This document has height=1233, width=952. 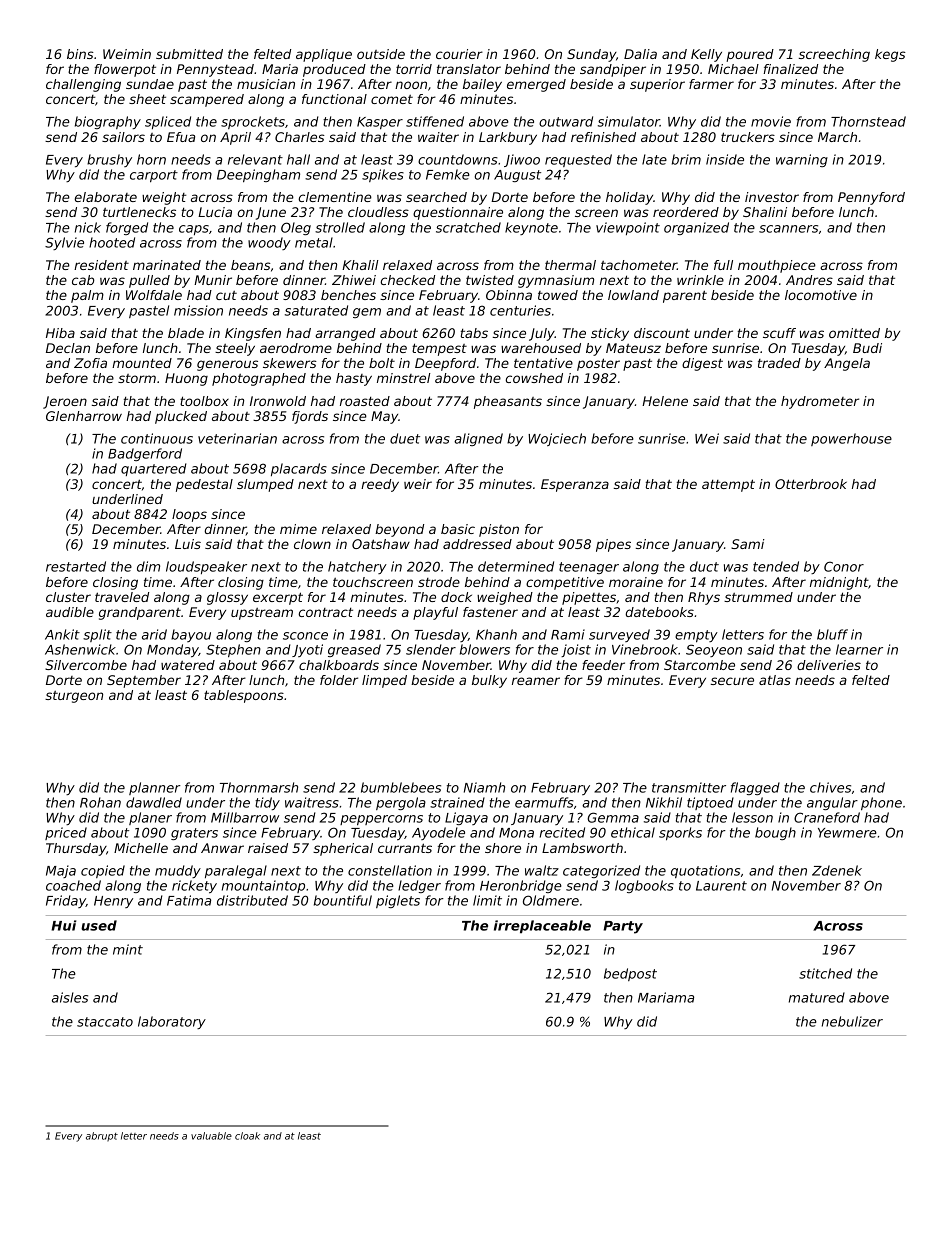 I want to click on mint, so click(x=128, y=949).
